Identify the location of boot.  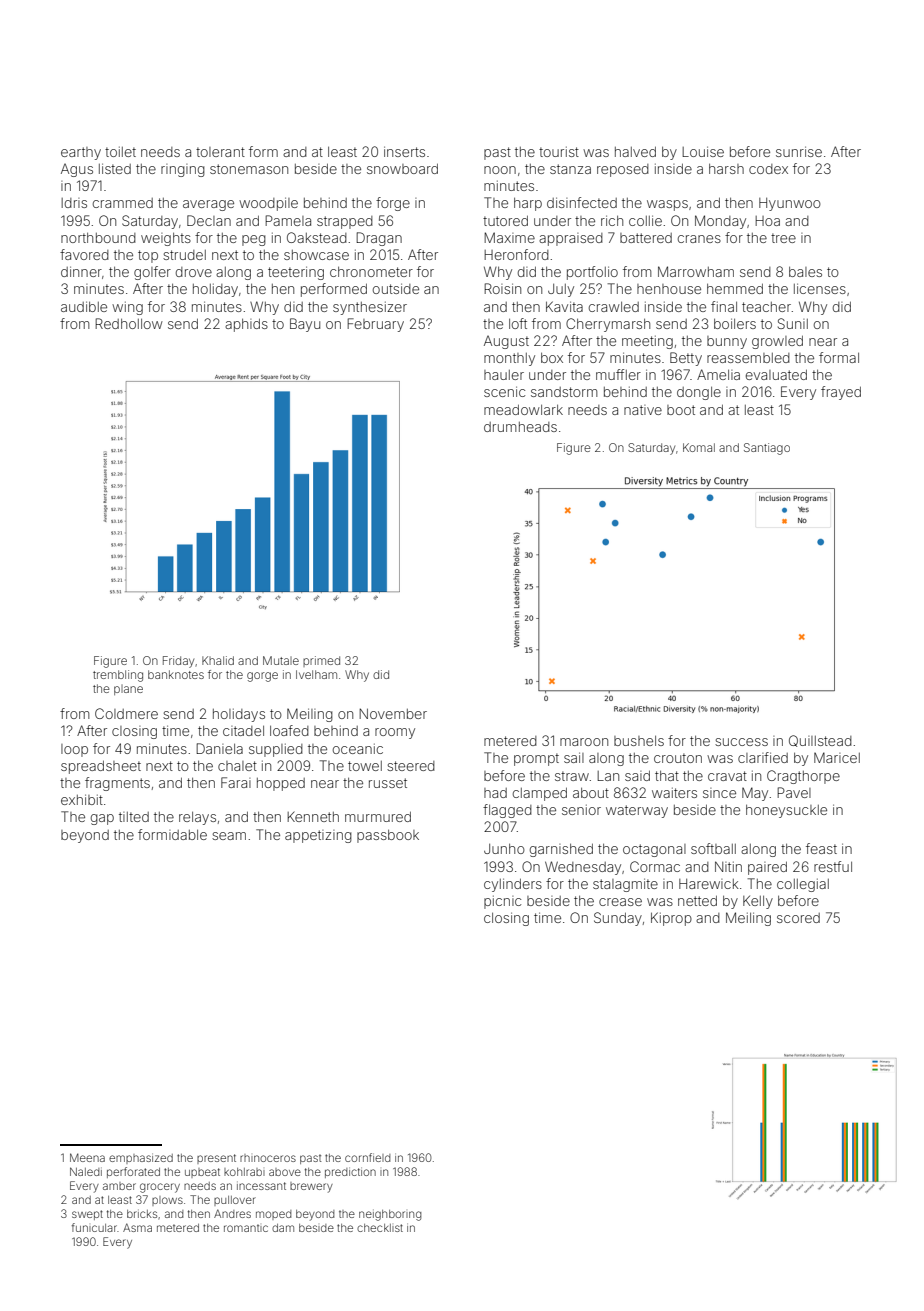
(681, 410).
